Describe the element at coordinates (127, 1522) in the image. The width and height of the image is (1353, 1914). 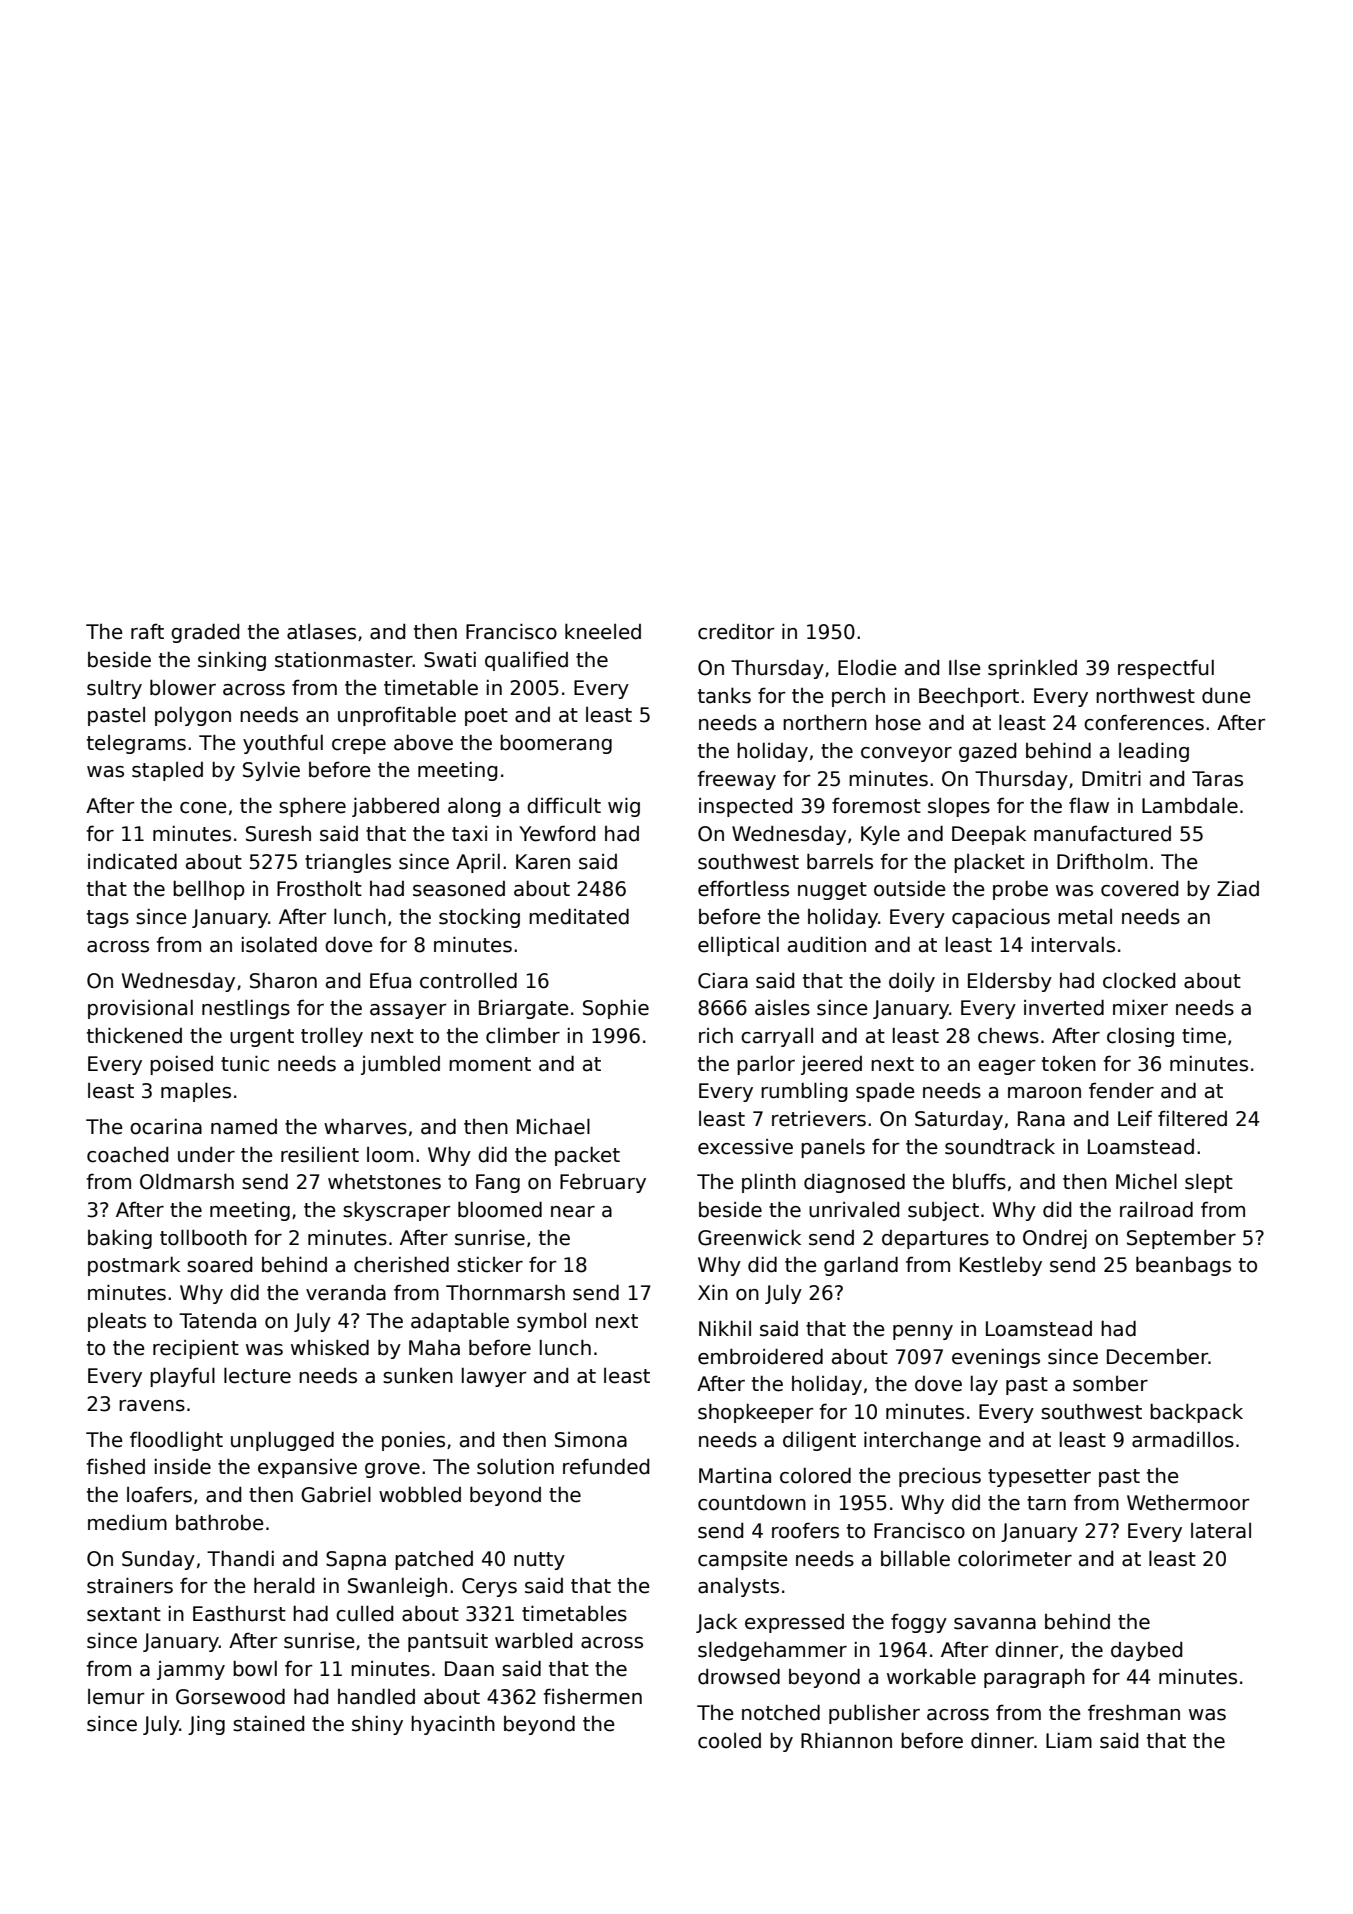
I see `medium` at that location.
